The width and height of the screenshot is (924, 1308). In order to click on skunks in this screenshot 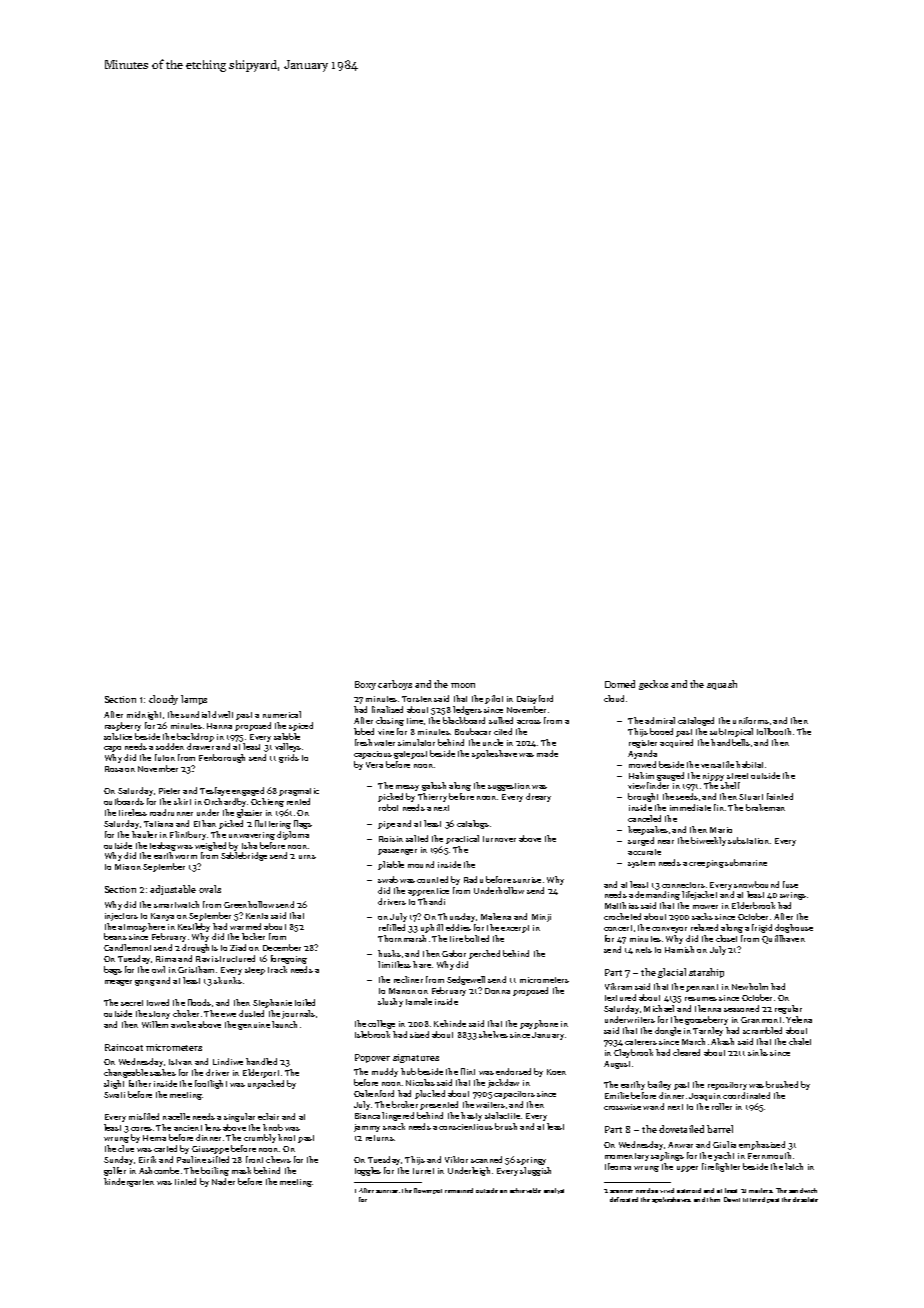, I will do `click(228, 980)`.
